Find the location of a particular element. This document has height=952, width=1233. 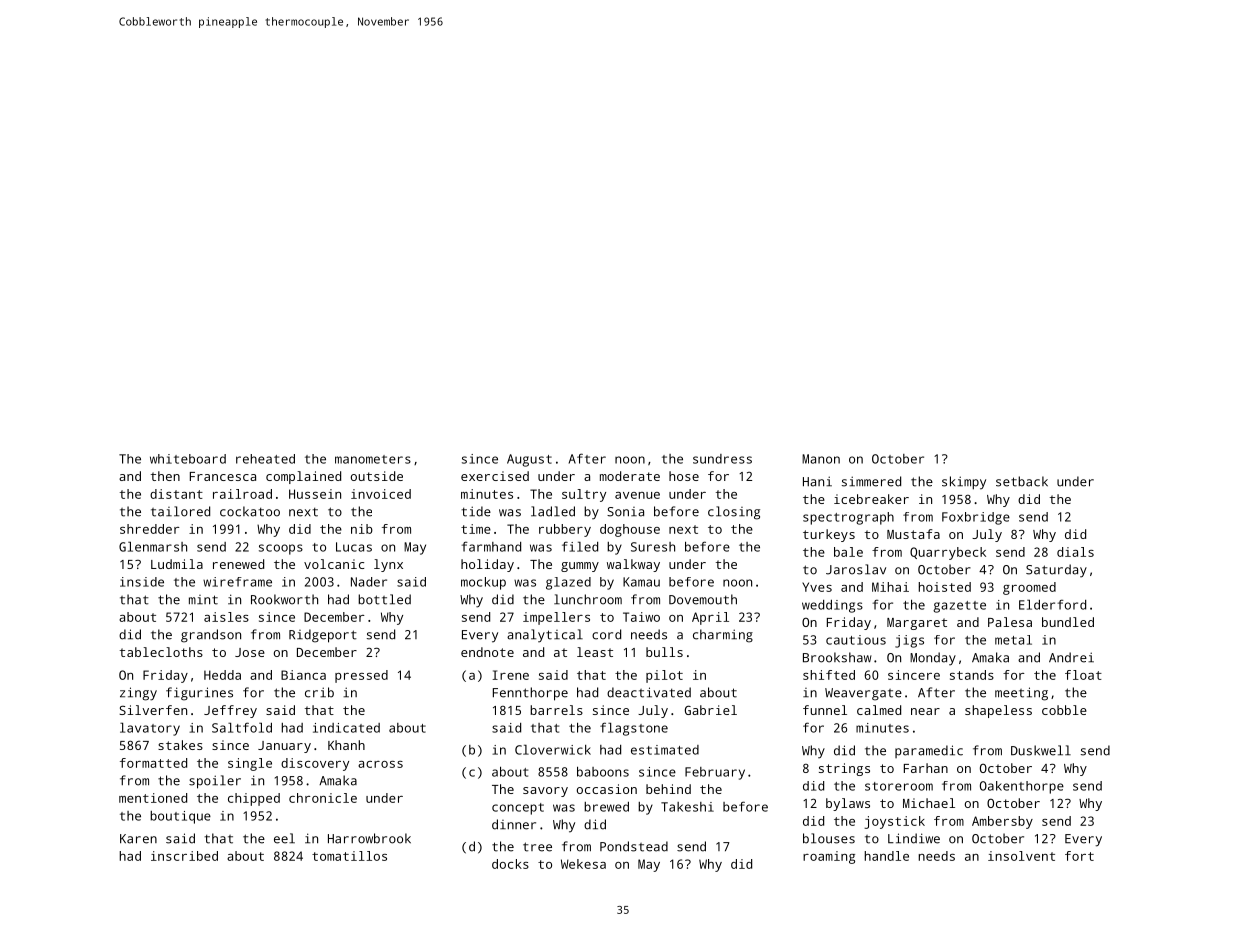

Karen is located at coordinates (138, 839).
